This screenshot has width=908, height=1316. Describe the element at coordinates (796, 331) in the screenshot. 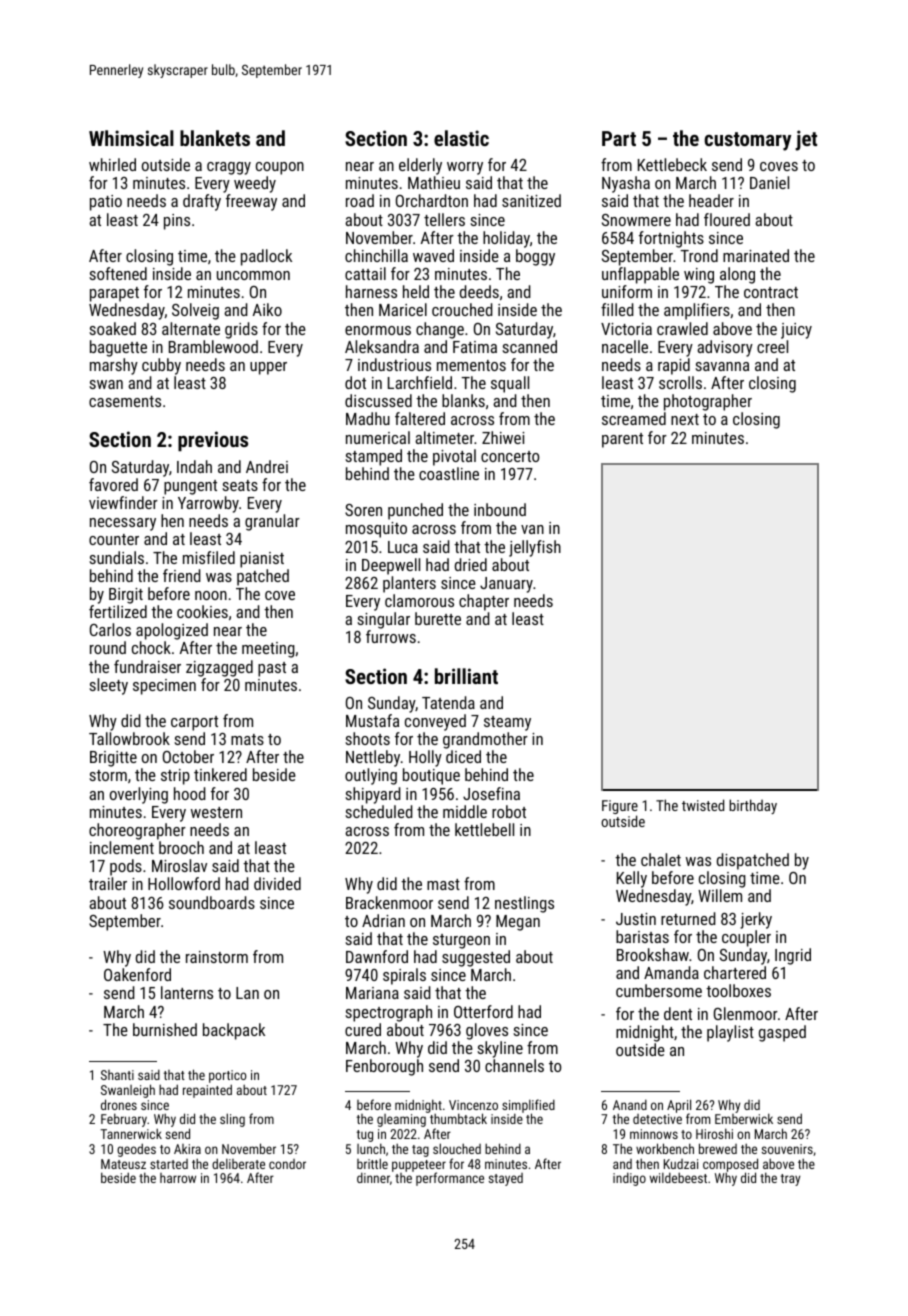

I see `juicy` at that location.
